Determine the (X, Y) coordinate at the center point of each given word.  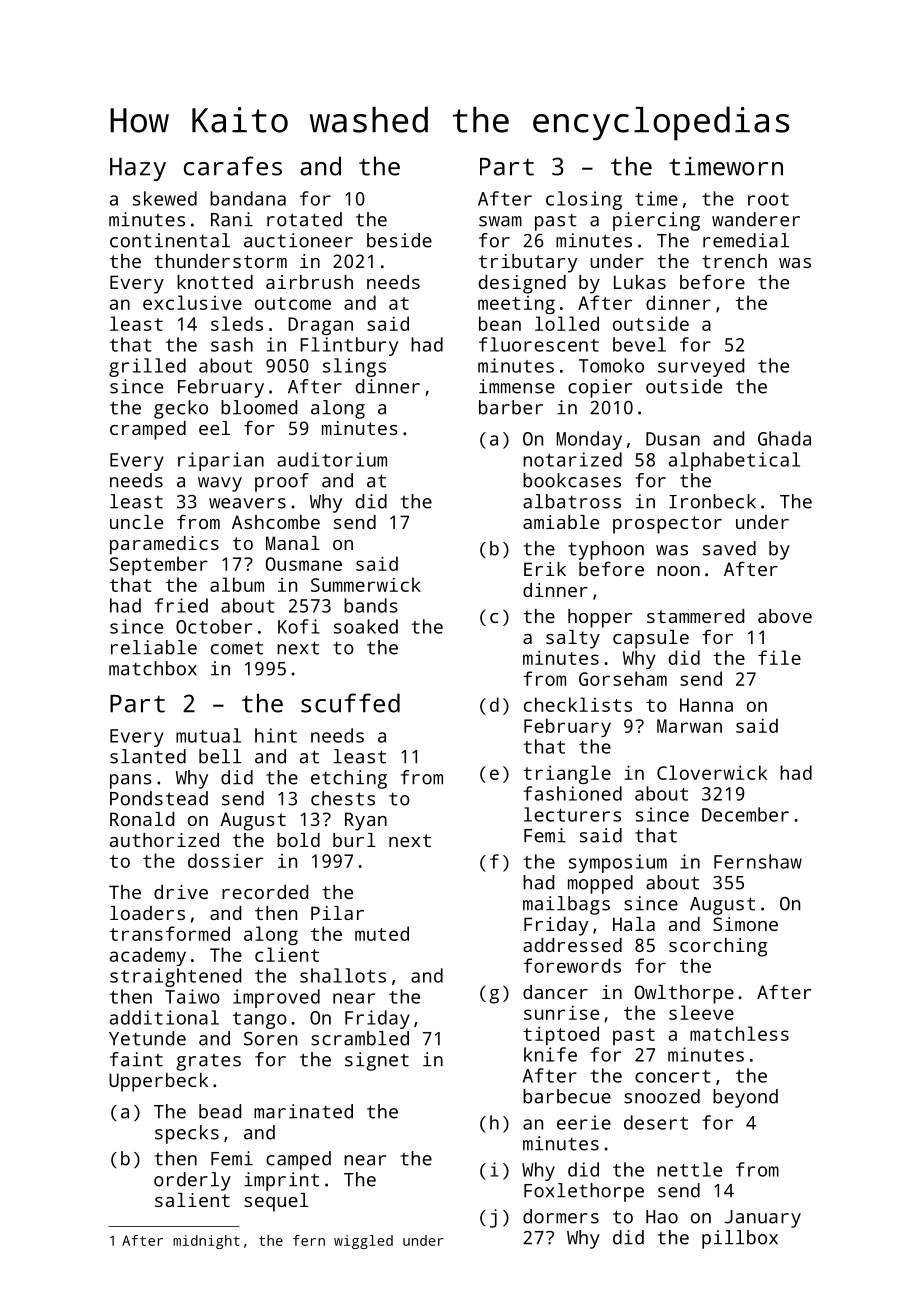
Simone (745, 924)
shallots (343, 975)
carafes (233, 166)
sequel (276, 1202)
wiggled (363, 1242)
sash (232, 344)
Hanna (706, 705)
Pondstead (159, 798)
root (768, 199)
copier (600, 388)
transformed (170, 933)
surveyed (701, 367)
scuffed (350, 703)
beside (399, 240)
